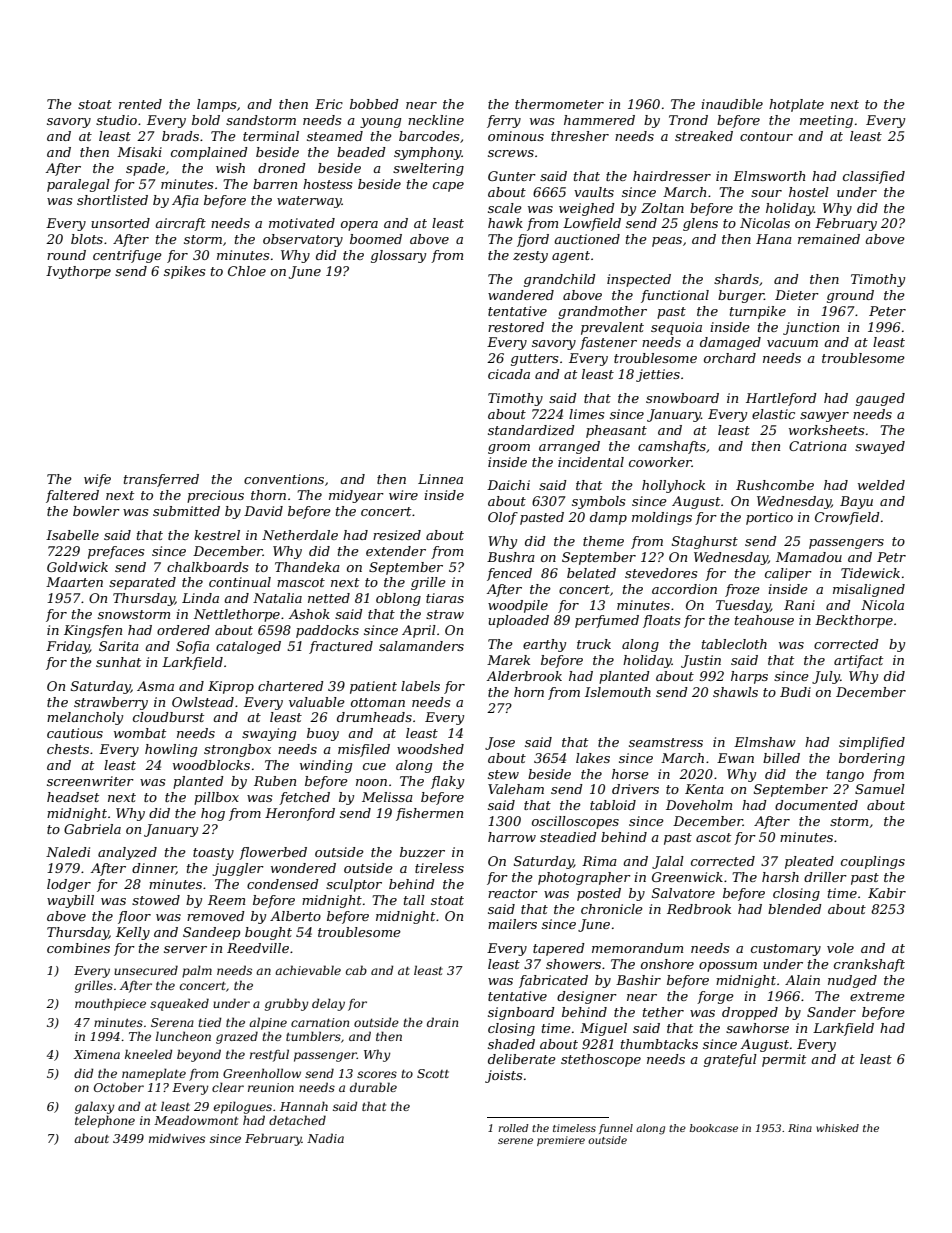 The image size is (952, 1233). What do you see at coordinates (616, 1129) in the screenshot?
I see `funnel` at bounding box center [616, 1129].
